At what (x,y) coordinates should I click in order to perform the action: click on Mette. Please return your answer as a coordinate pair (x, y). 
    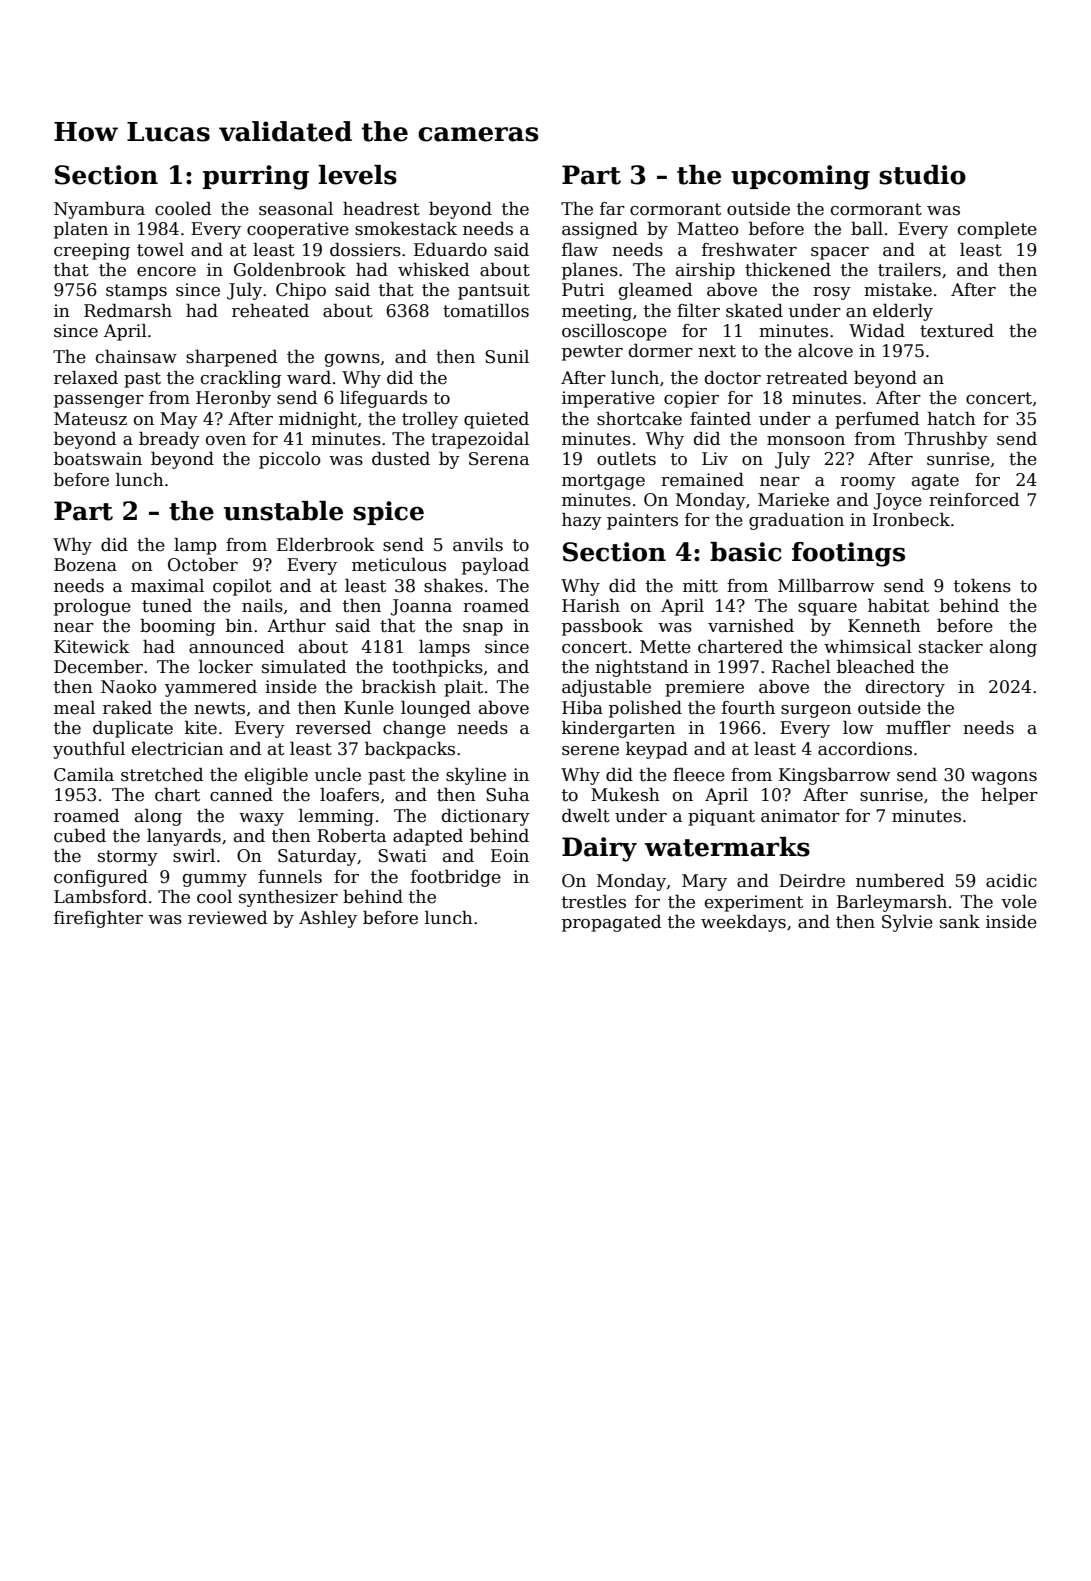
    Looking at the image, I should click on (665, 647).
